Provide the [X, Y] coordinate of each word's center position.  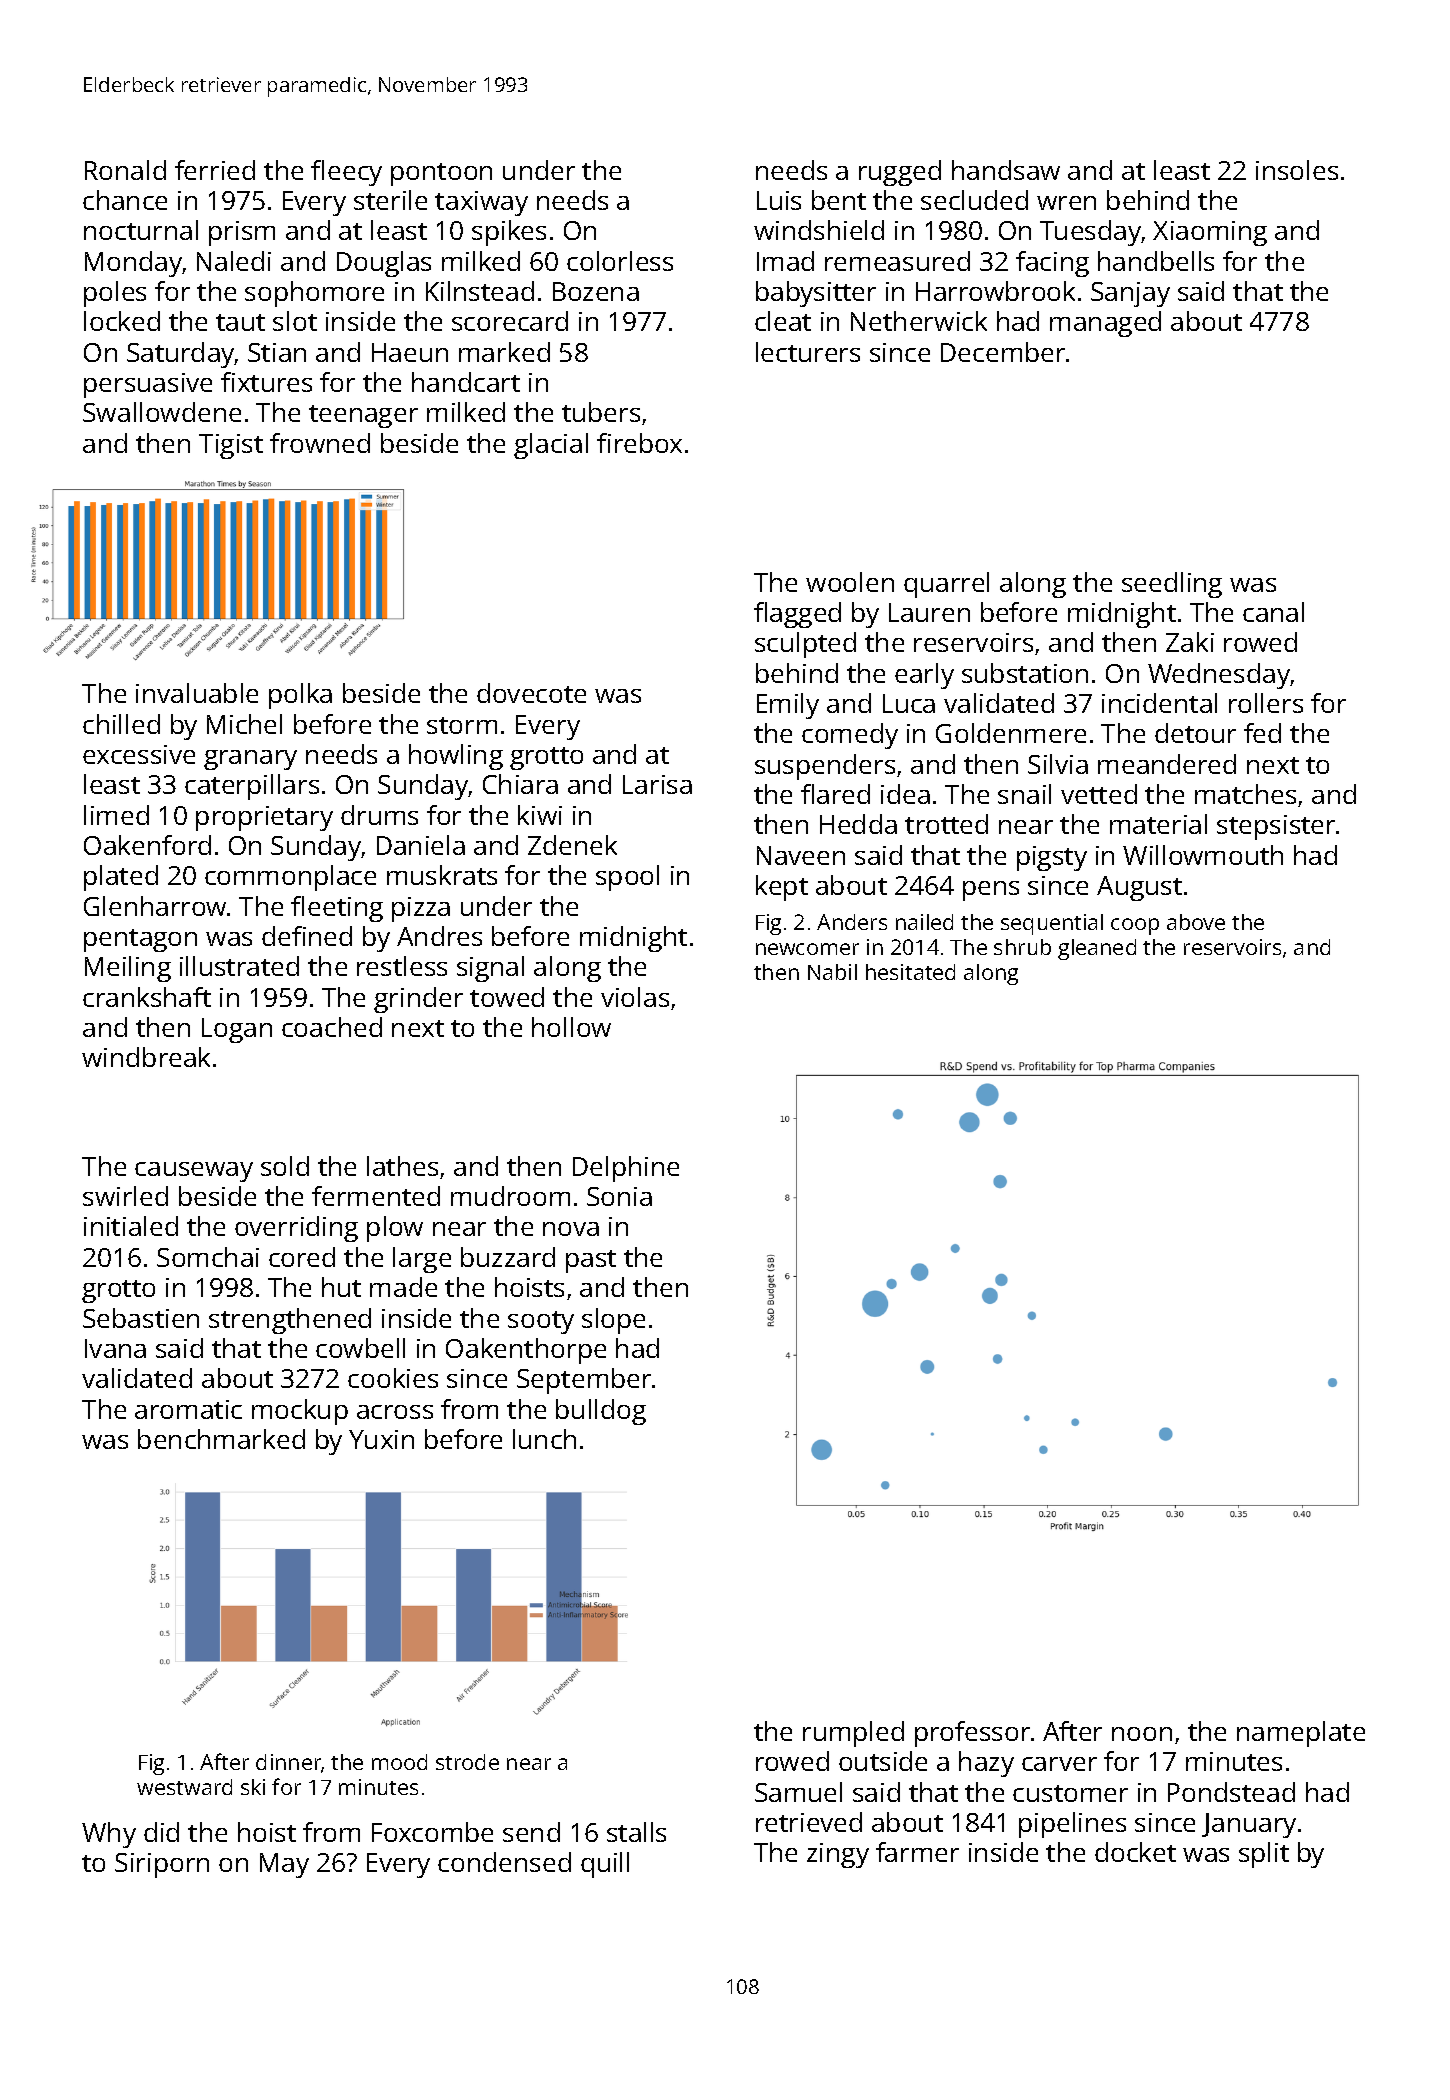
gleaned [1097, 949]
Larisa [657, 784]
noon [1142, 1734]
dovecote [531, 693]
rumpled [853, 1734]
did [161, 1832]
